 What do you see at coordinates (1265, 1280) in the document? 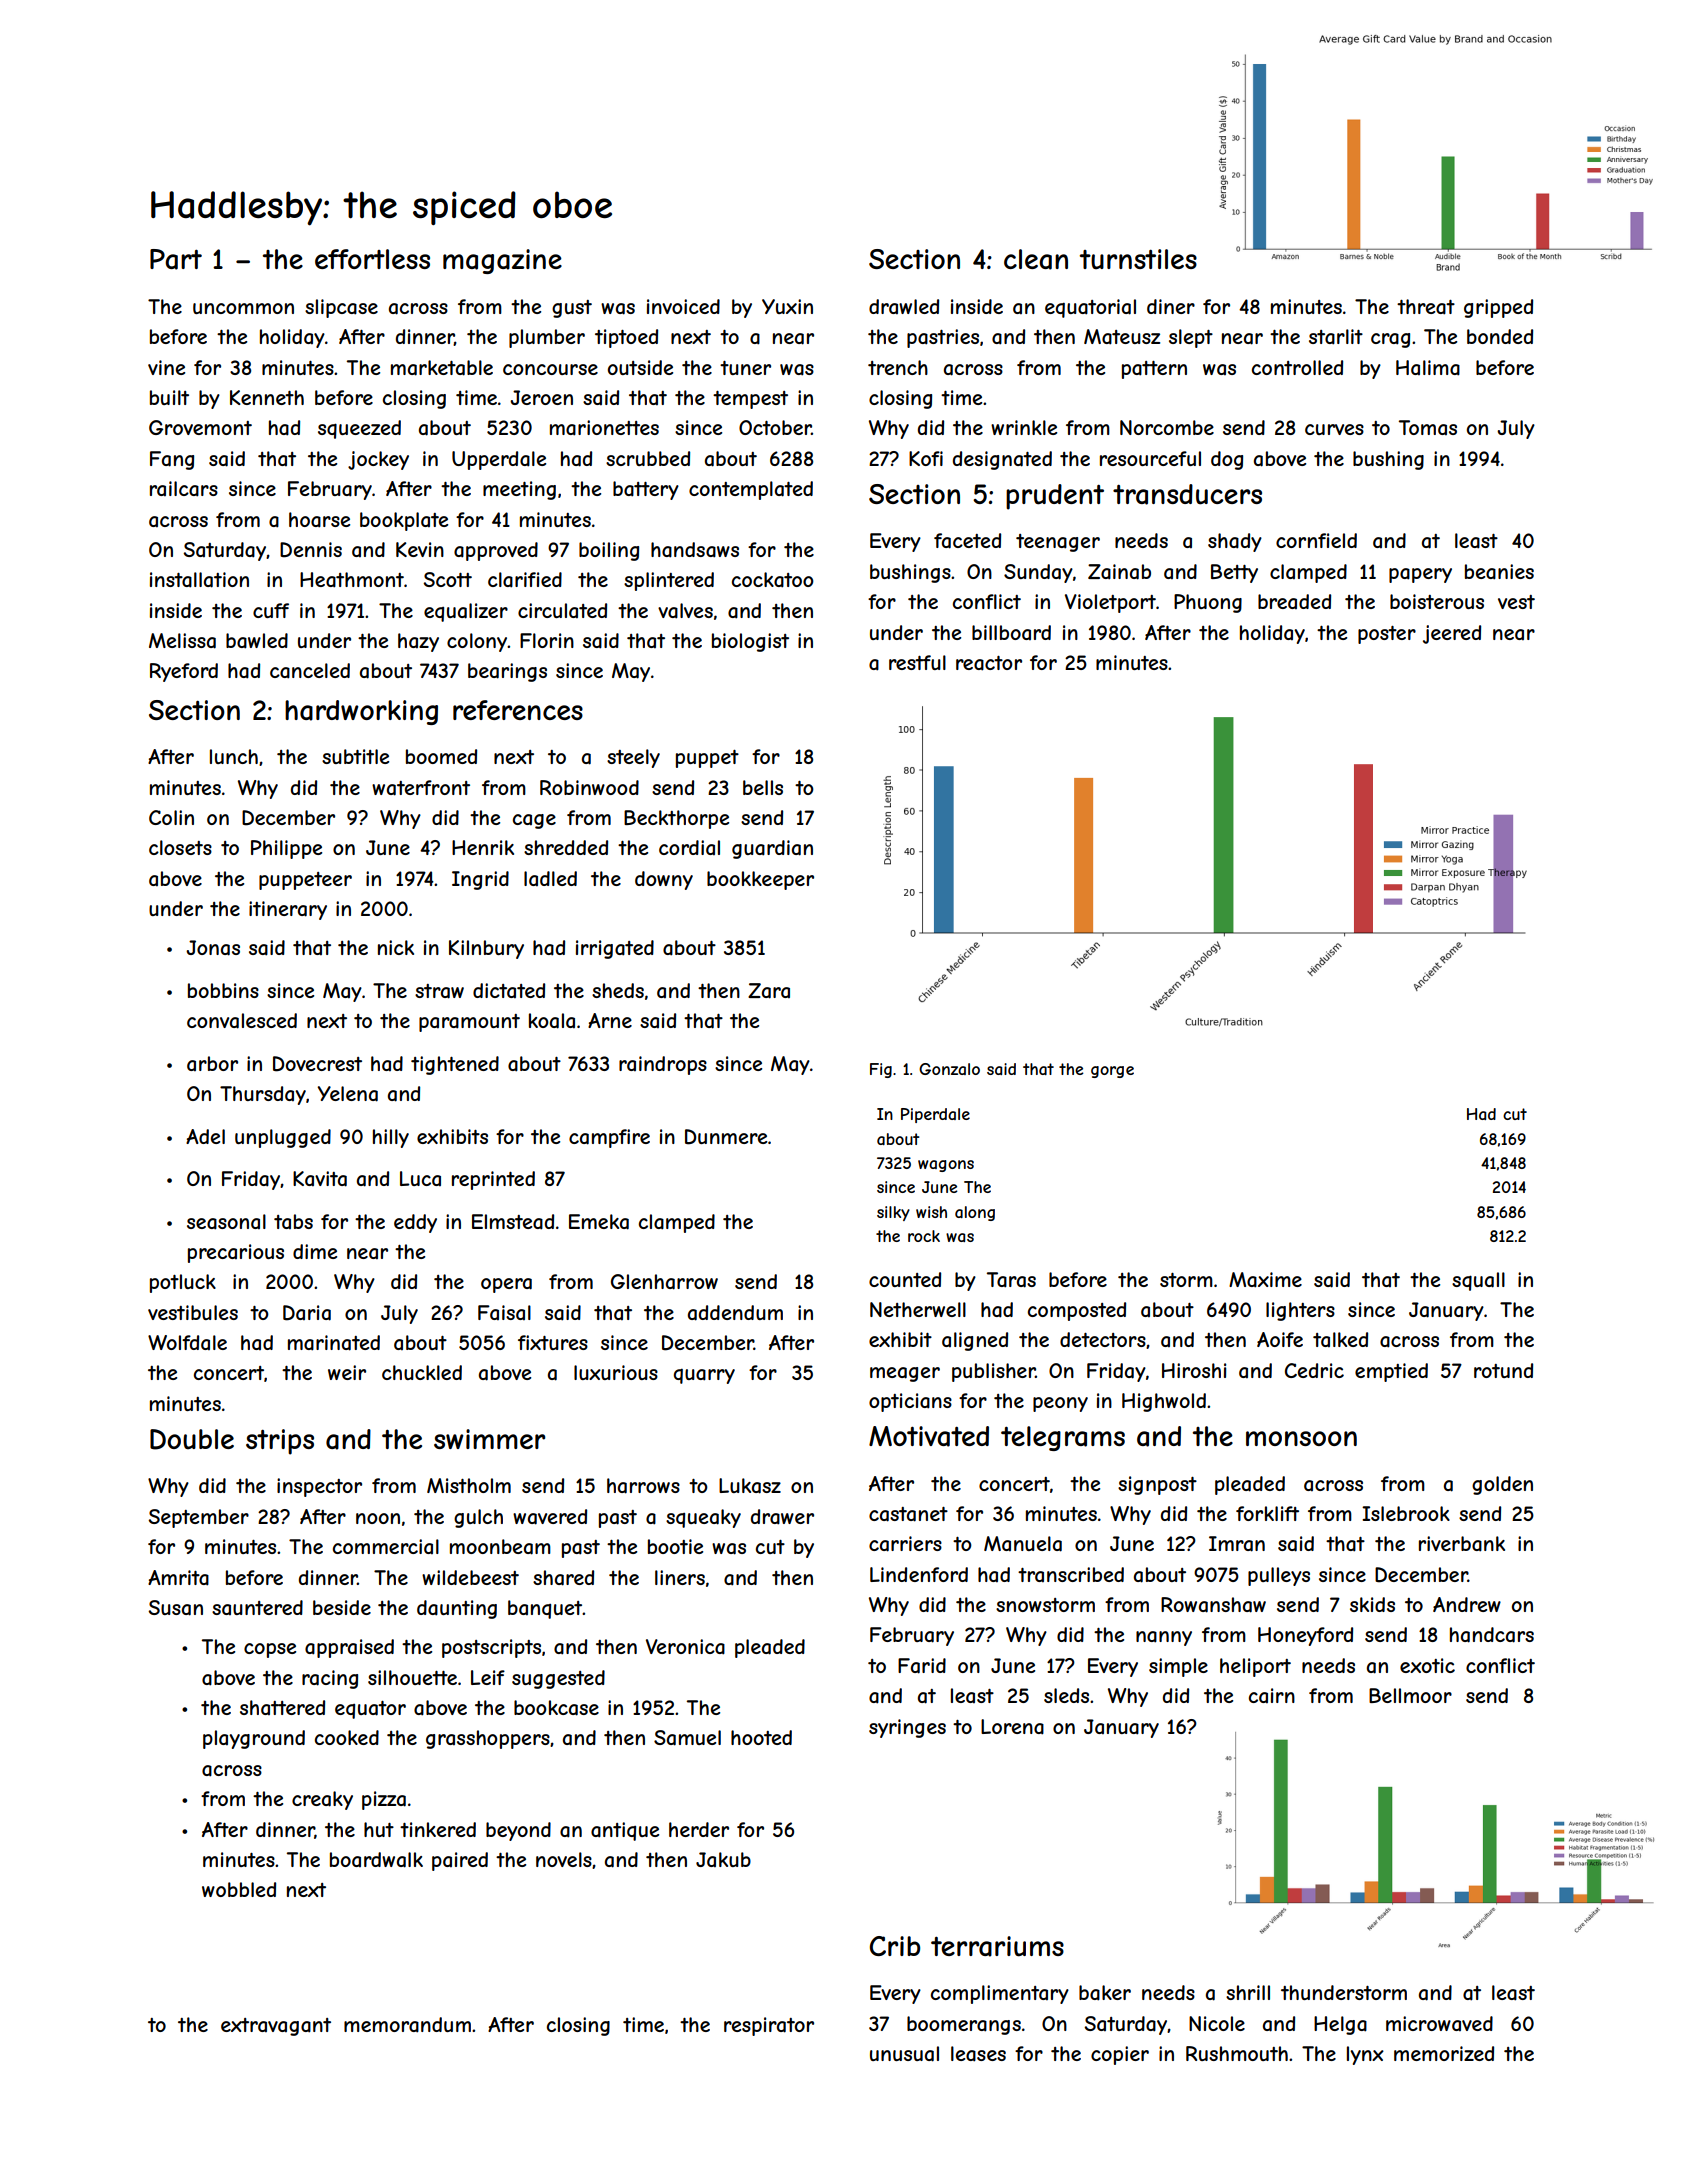
I see `Maxime` at bounding box center [1265, 1280].
